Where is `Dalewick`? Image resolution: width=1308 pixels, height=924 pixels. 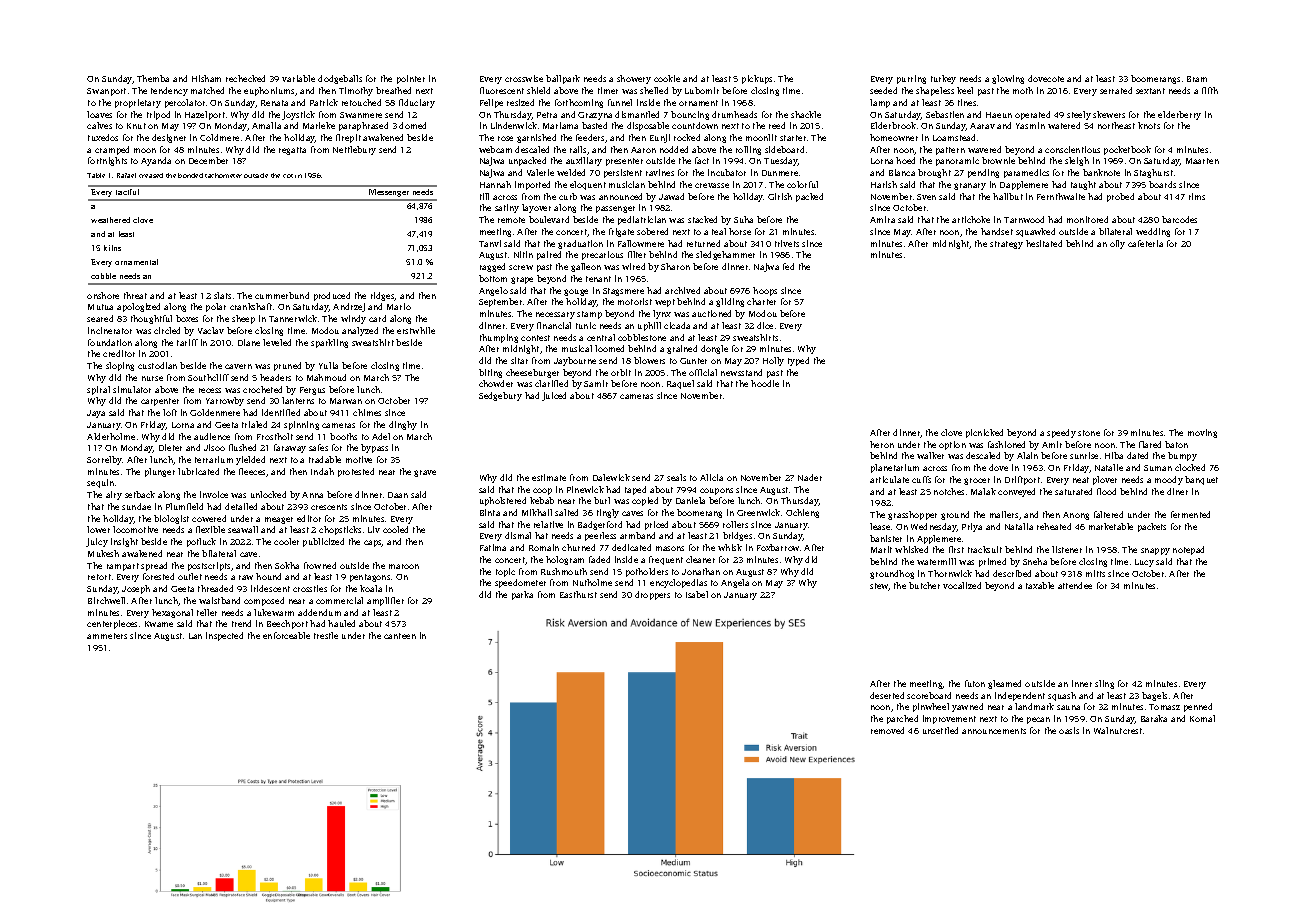 Dalewick is located at coordinates (611, 477).
